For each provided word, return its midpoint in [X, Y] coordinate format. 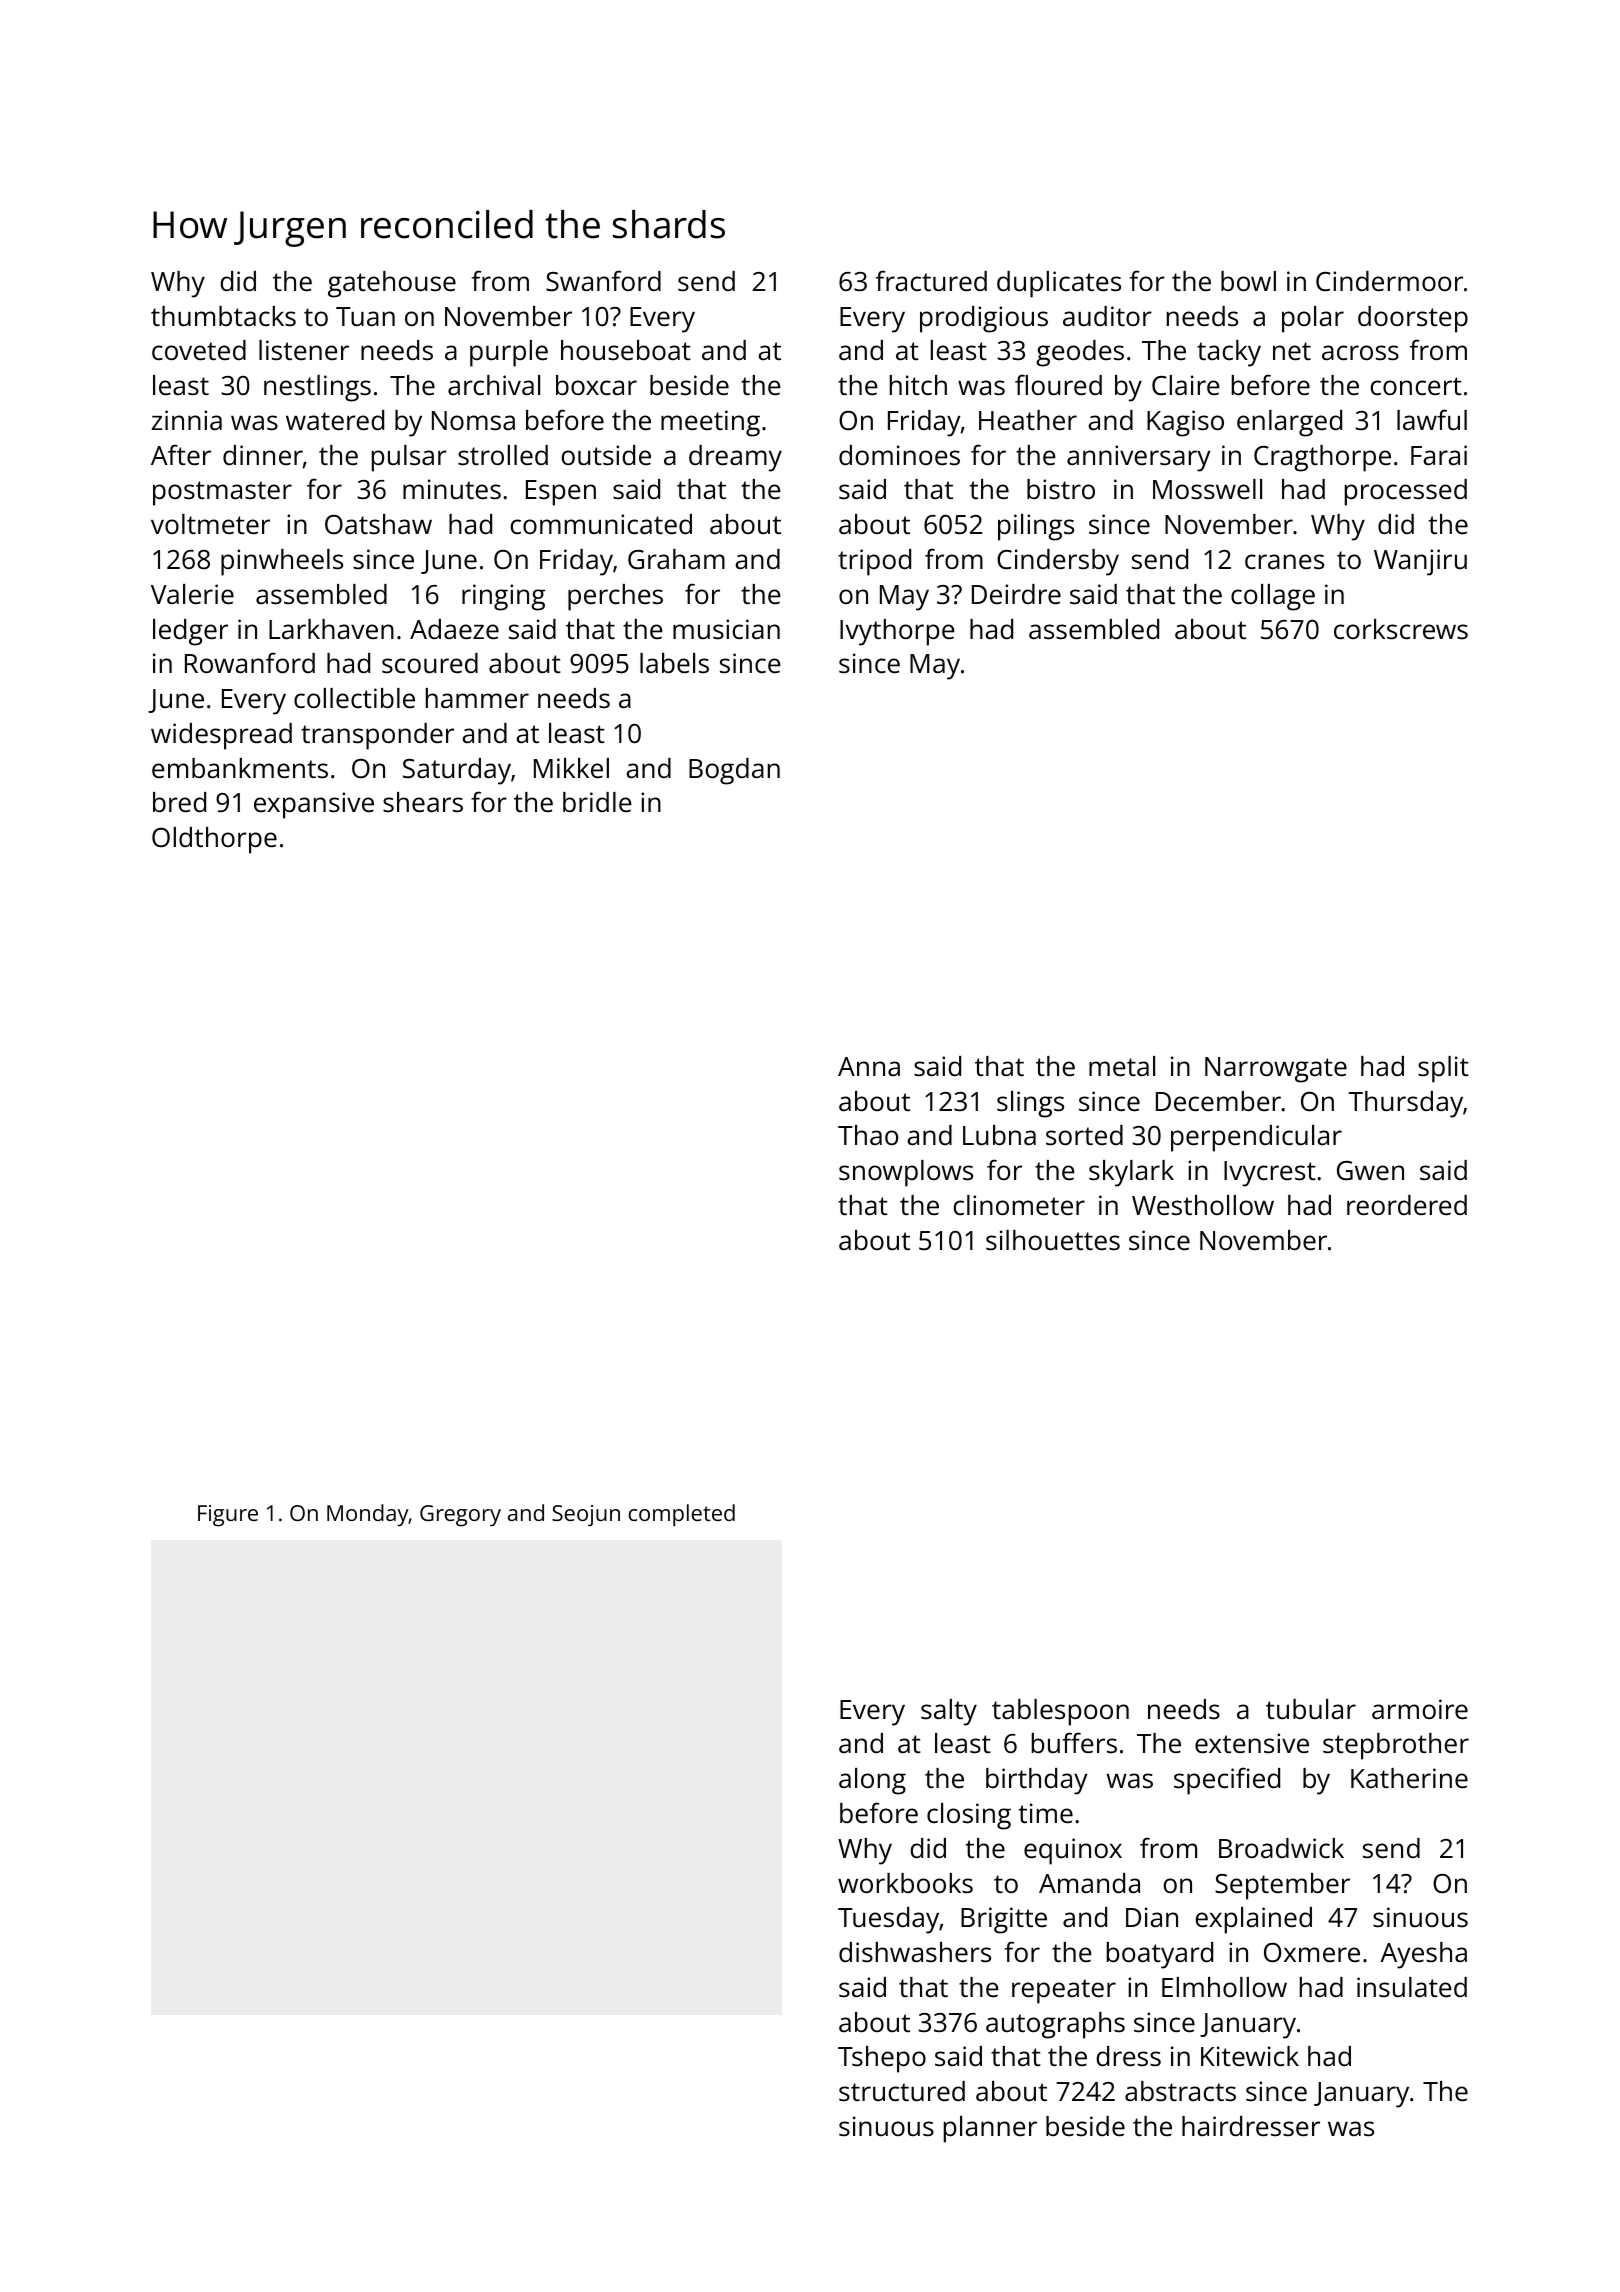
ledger [190, 632]
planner [990, 2129]
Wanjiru [1420, 562]
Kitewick [1250, 2056]
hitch [918, 385]
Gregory [460, 1516]
